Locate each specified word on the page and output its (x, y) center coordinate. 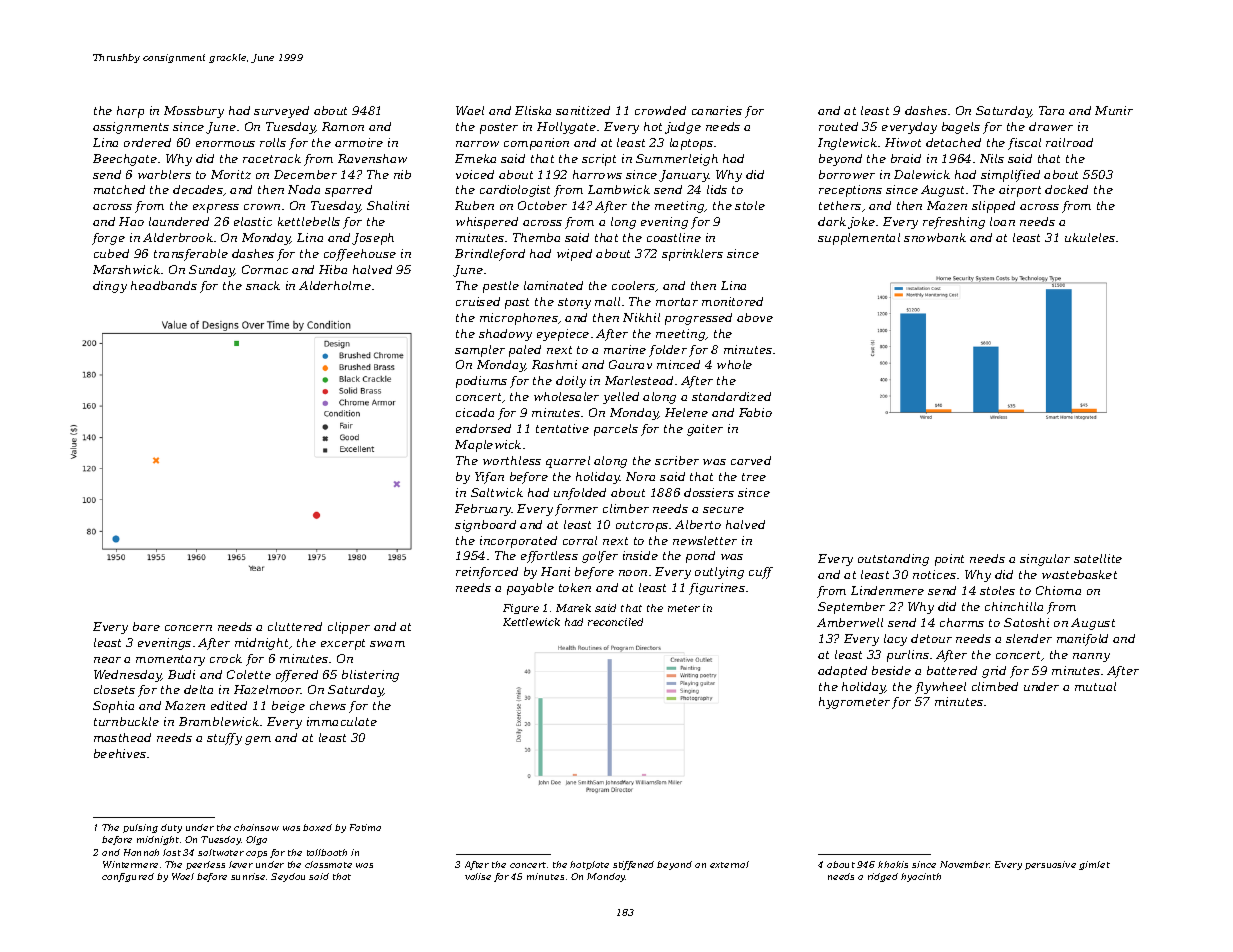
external (729, 864)
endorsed (483, 428)
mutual (1095, 686)
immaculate (342, 721)
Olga (256, 840)
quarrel (568, 462)
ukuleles (1090, 237)
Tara (1051, 110)
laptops (691, 144)
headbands (164, 285)
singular (1045, 560)
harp (130, 112)
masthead (122, 737)
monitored (732, 301)
